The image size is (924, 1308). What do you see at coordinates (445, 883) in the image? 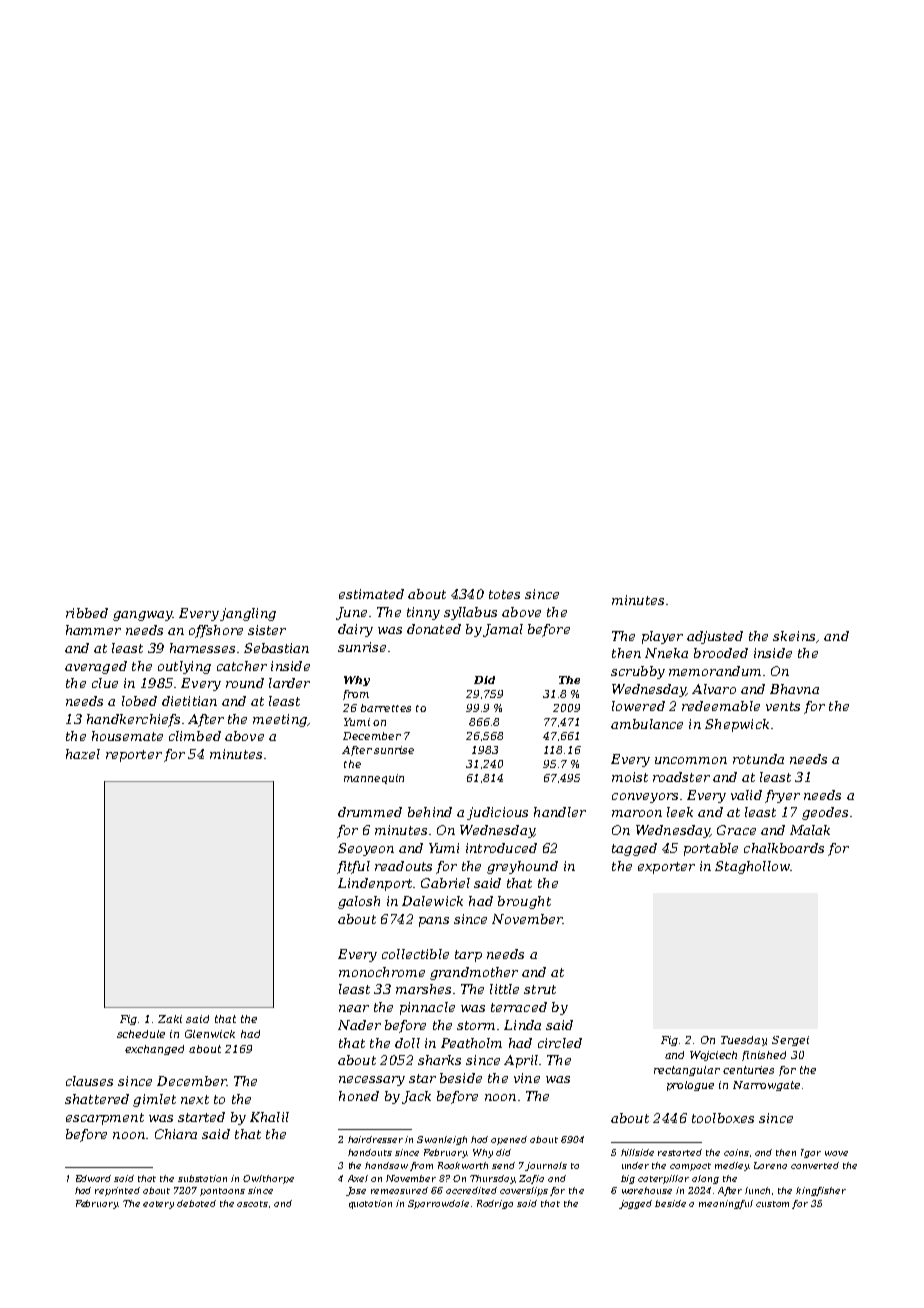
I see `Gabriel` at bounding box center [445, 883].
